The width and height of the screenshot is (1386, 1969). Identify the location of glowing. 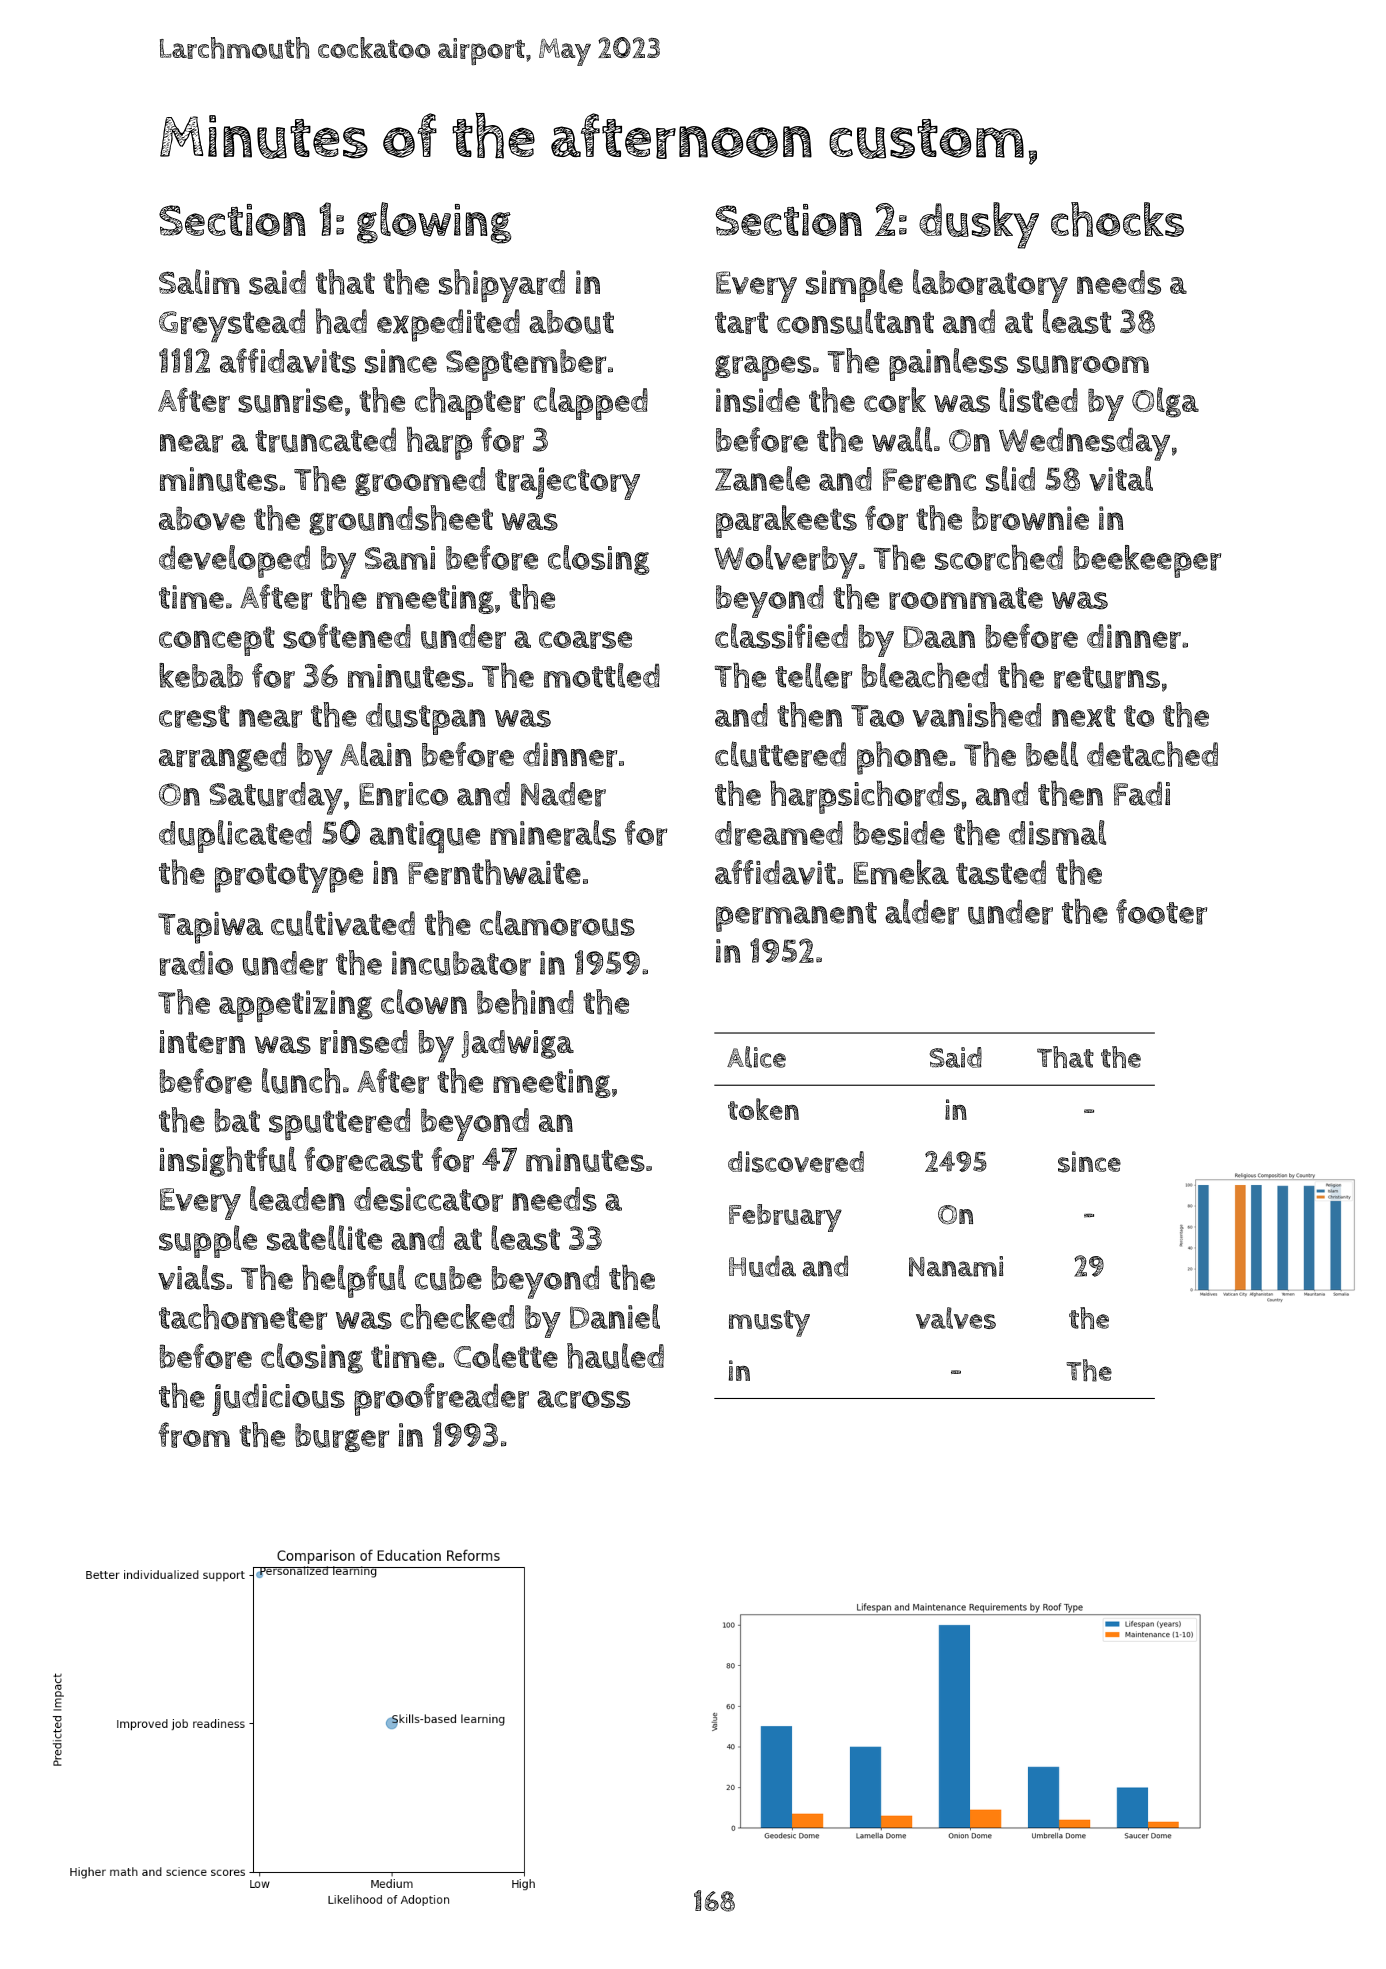
(434, 223).
